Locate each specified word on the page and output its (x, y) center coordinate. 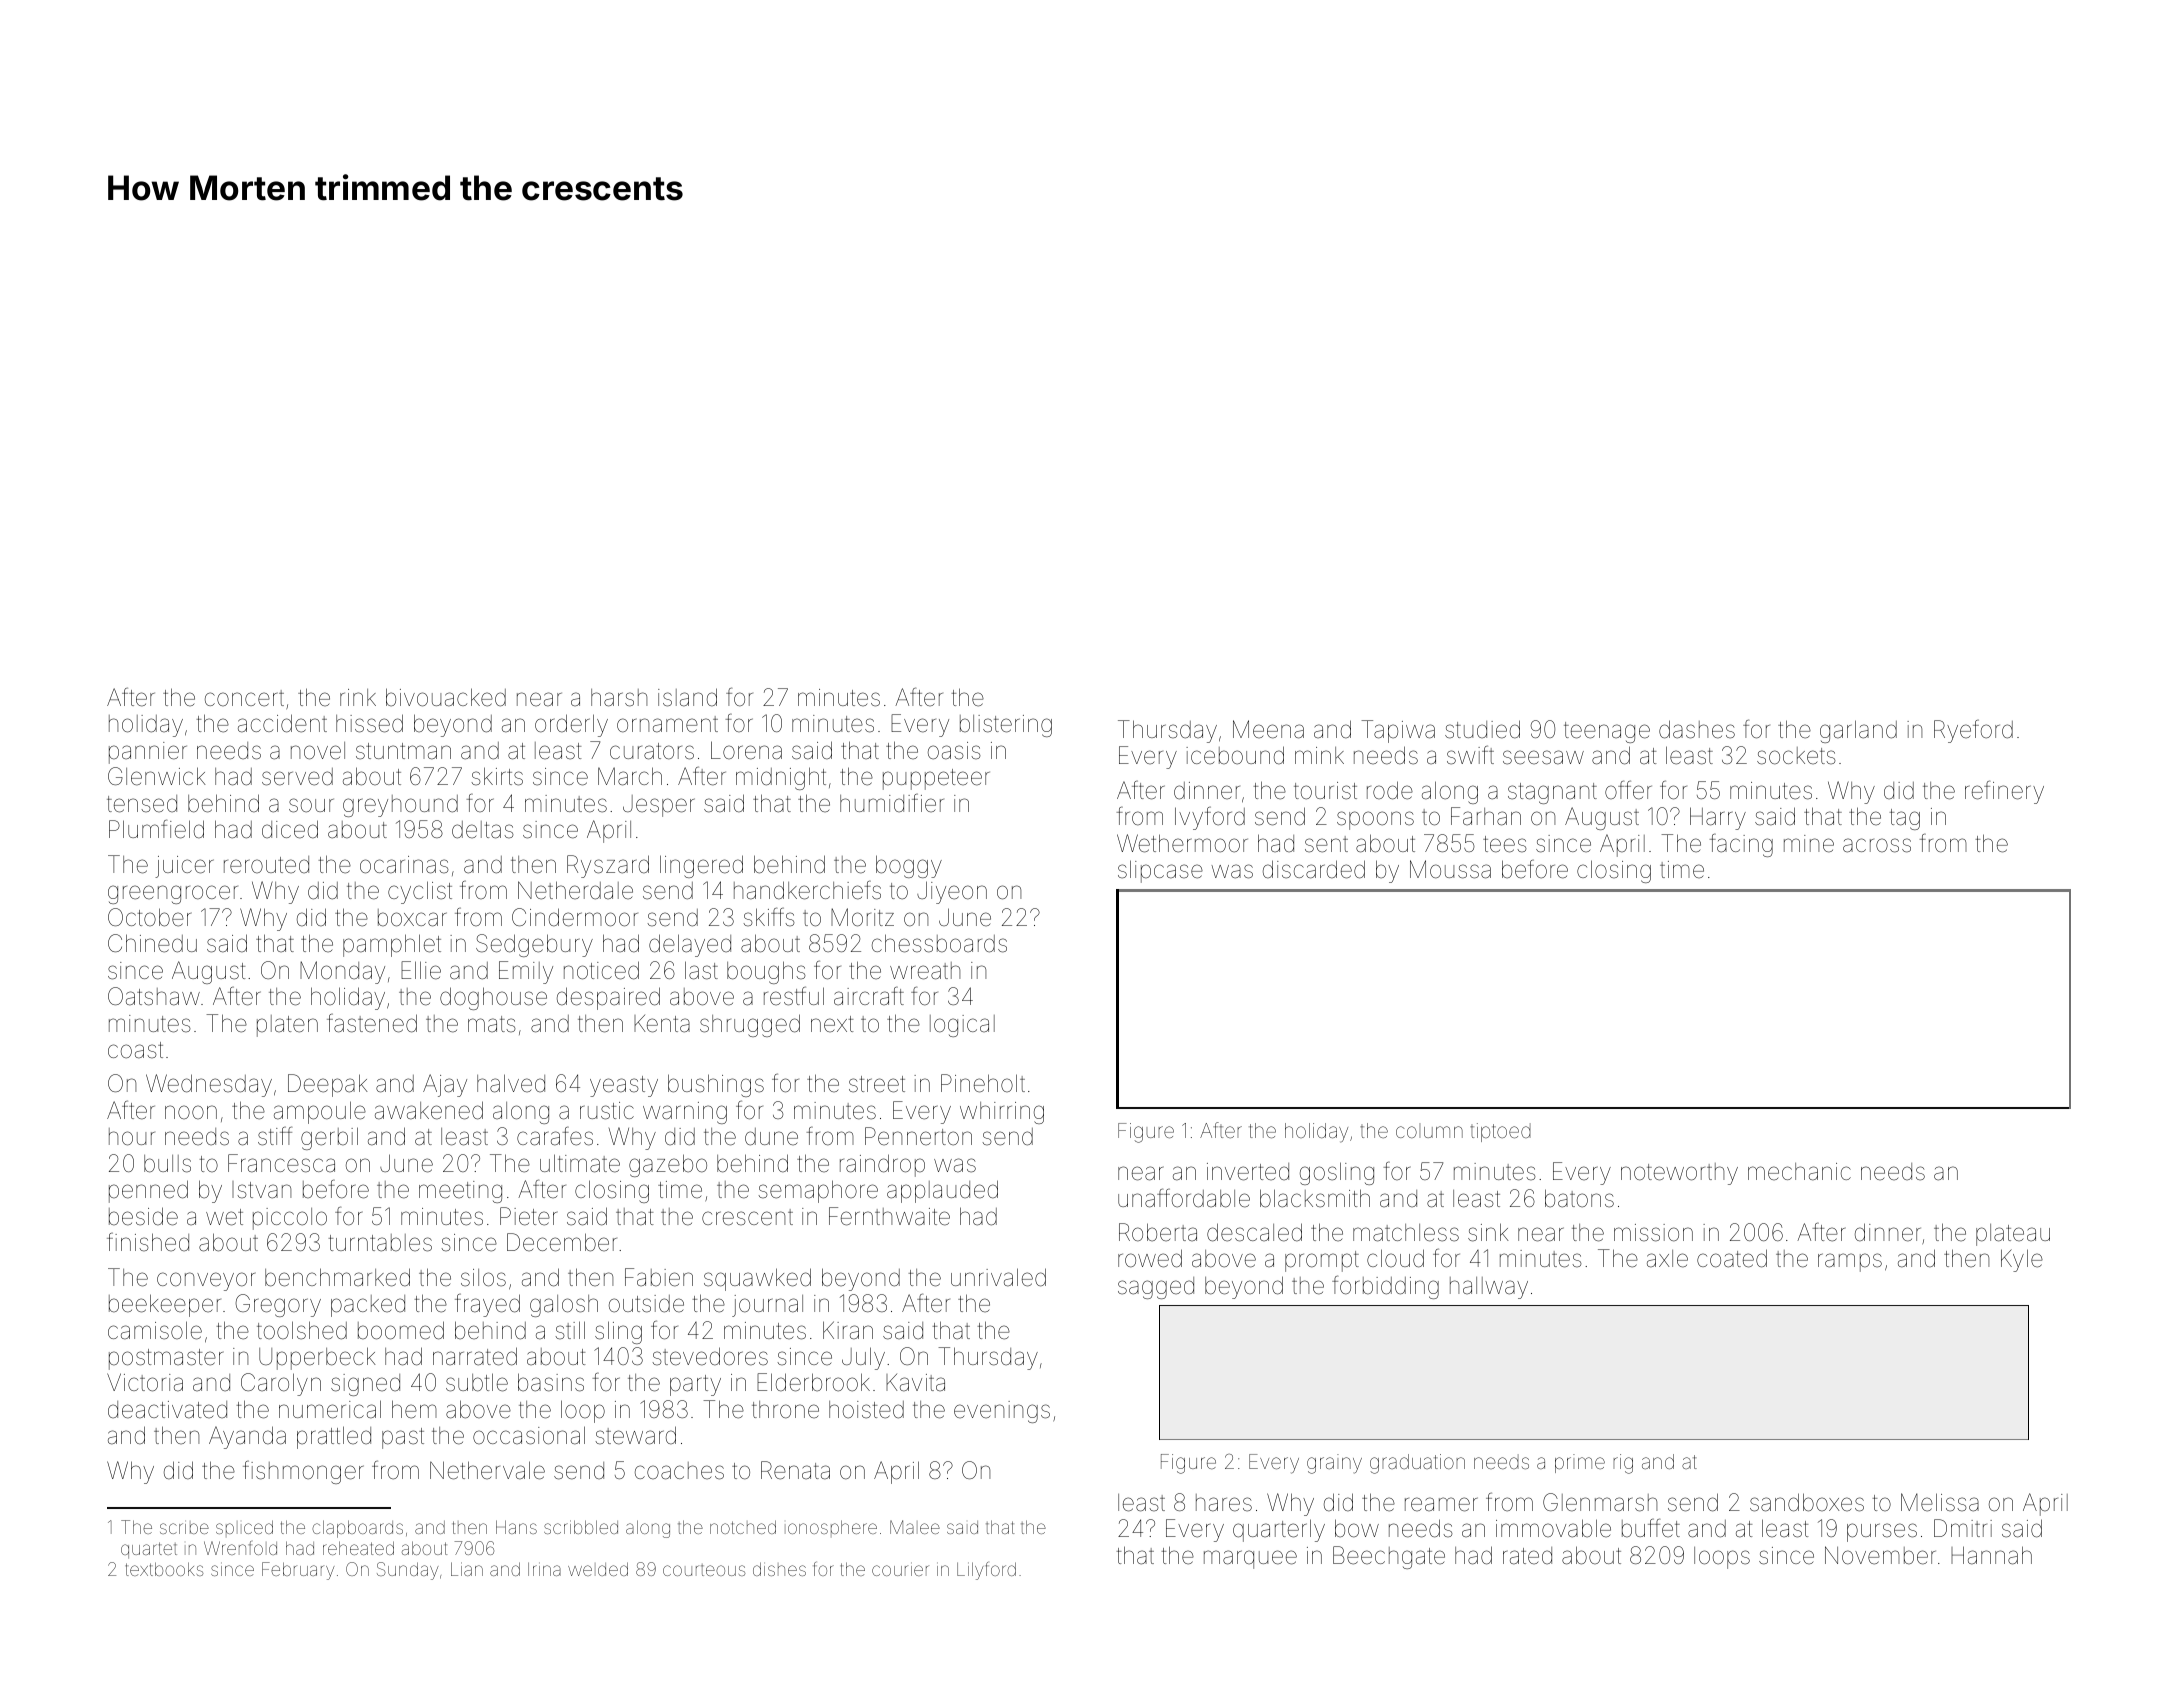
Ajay (445, 1085)
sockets (1796, 756)
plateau (2013, 1235)
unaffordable (1184, 1198)
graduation (1417, 1464)
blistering (1006, 726)
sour (311, 805)
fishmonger (303, 1472)
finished (148, 1242)
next (832, 1024)
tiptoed (1500, 1132)
